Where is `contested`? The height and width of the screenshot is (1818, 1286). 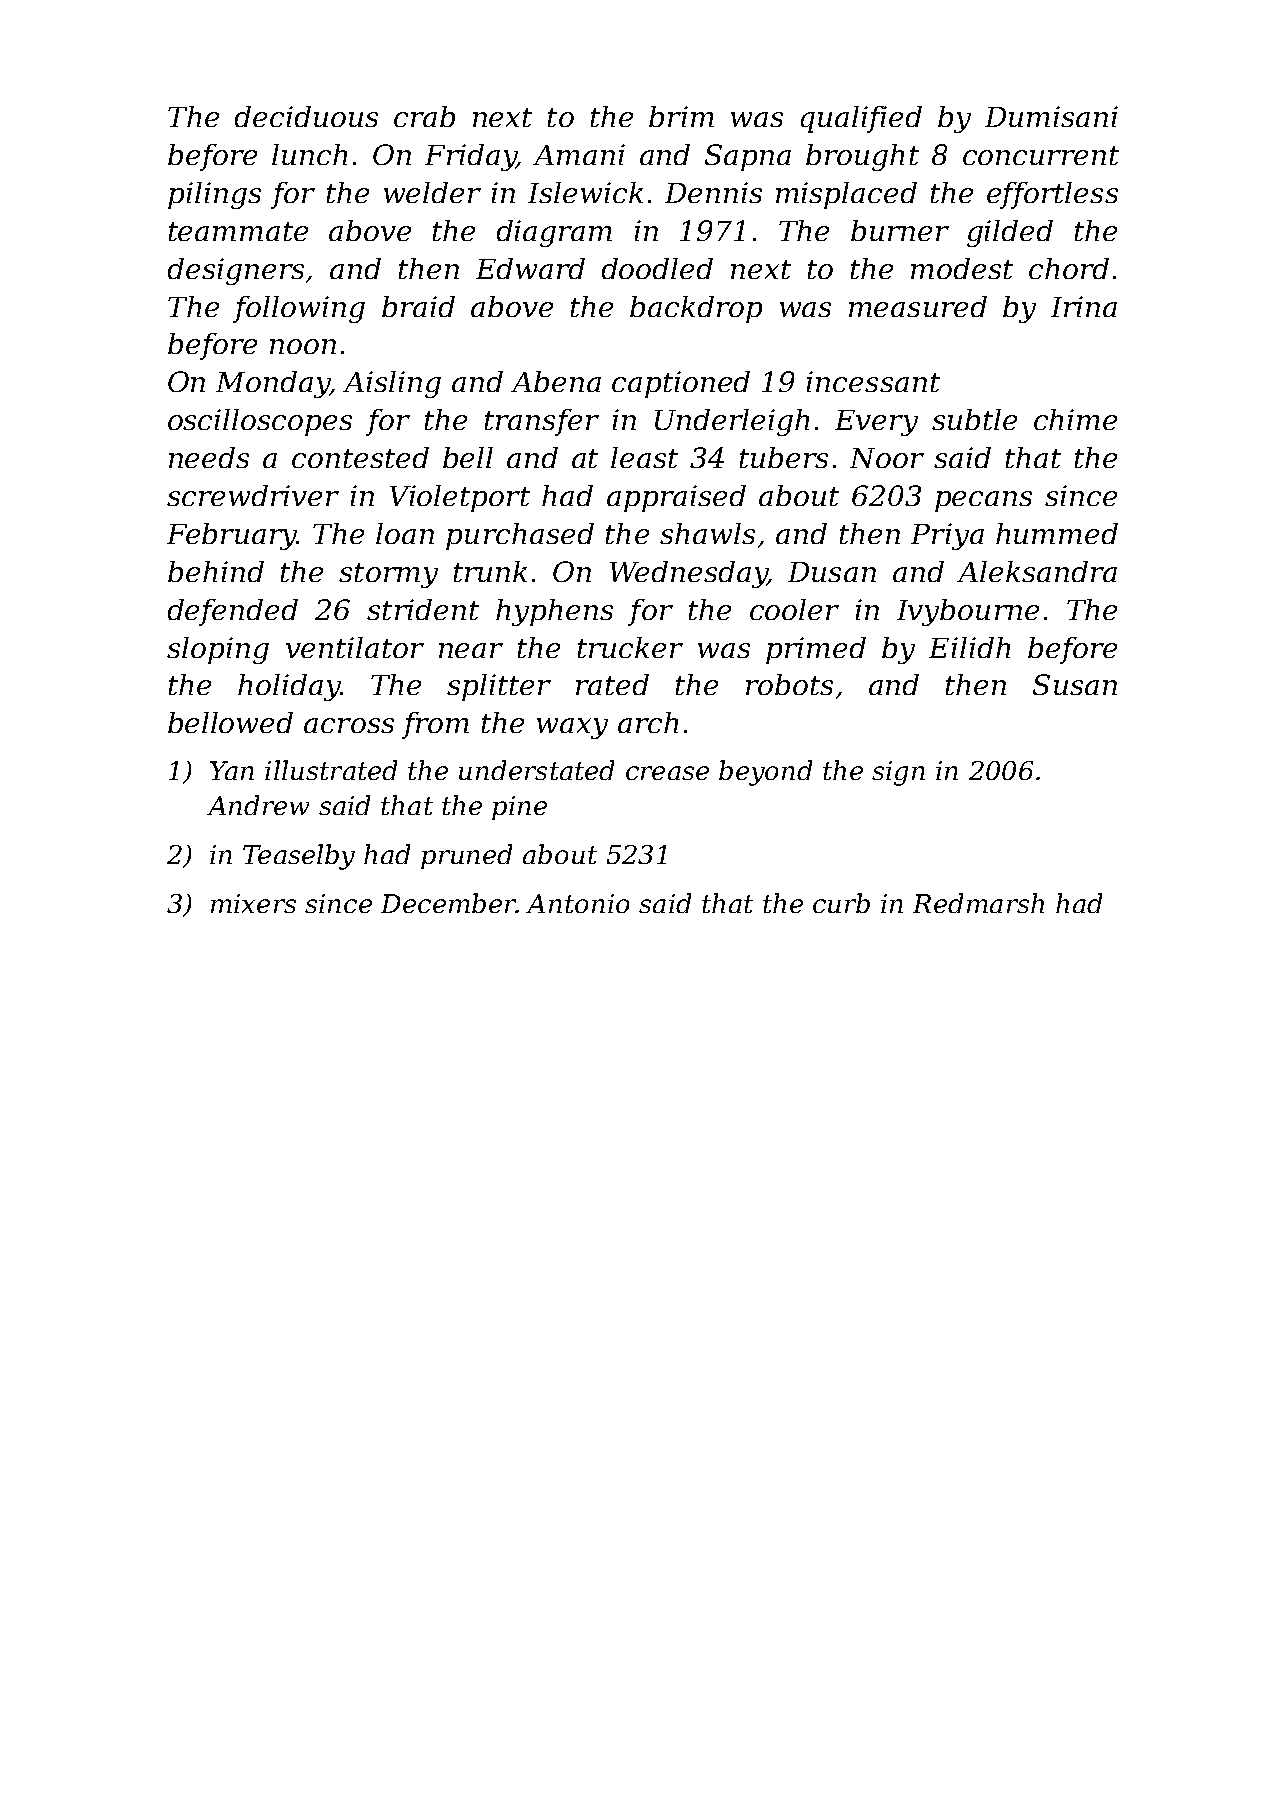 contested is located at coordinates (360, 457).
